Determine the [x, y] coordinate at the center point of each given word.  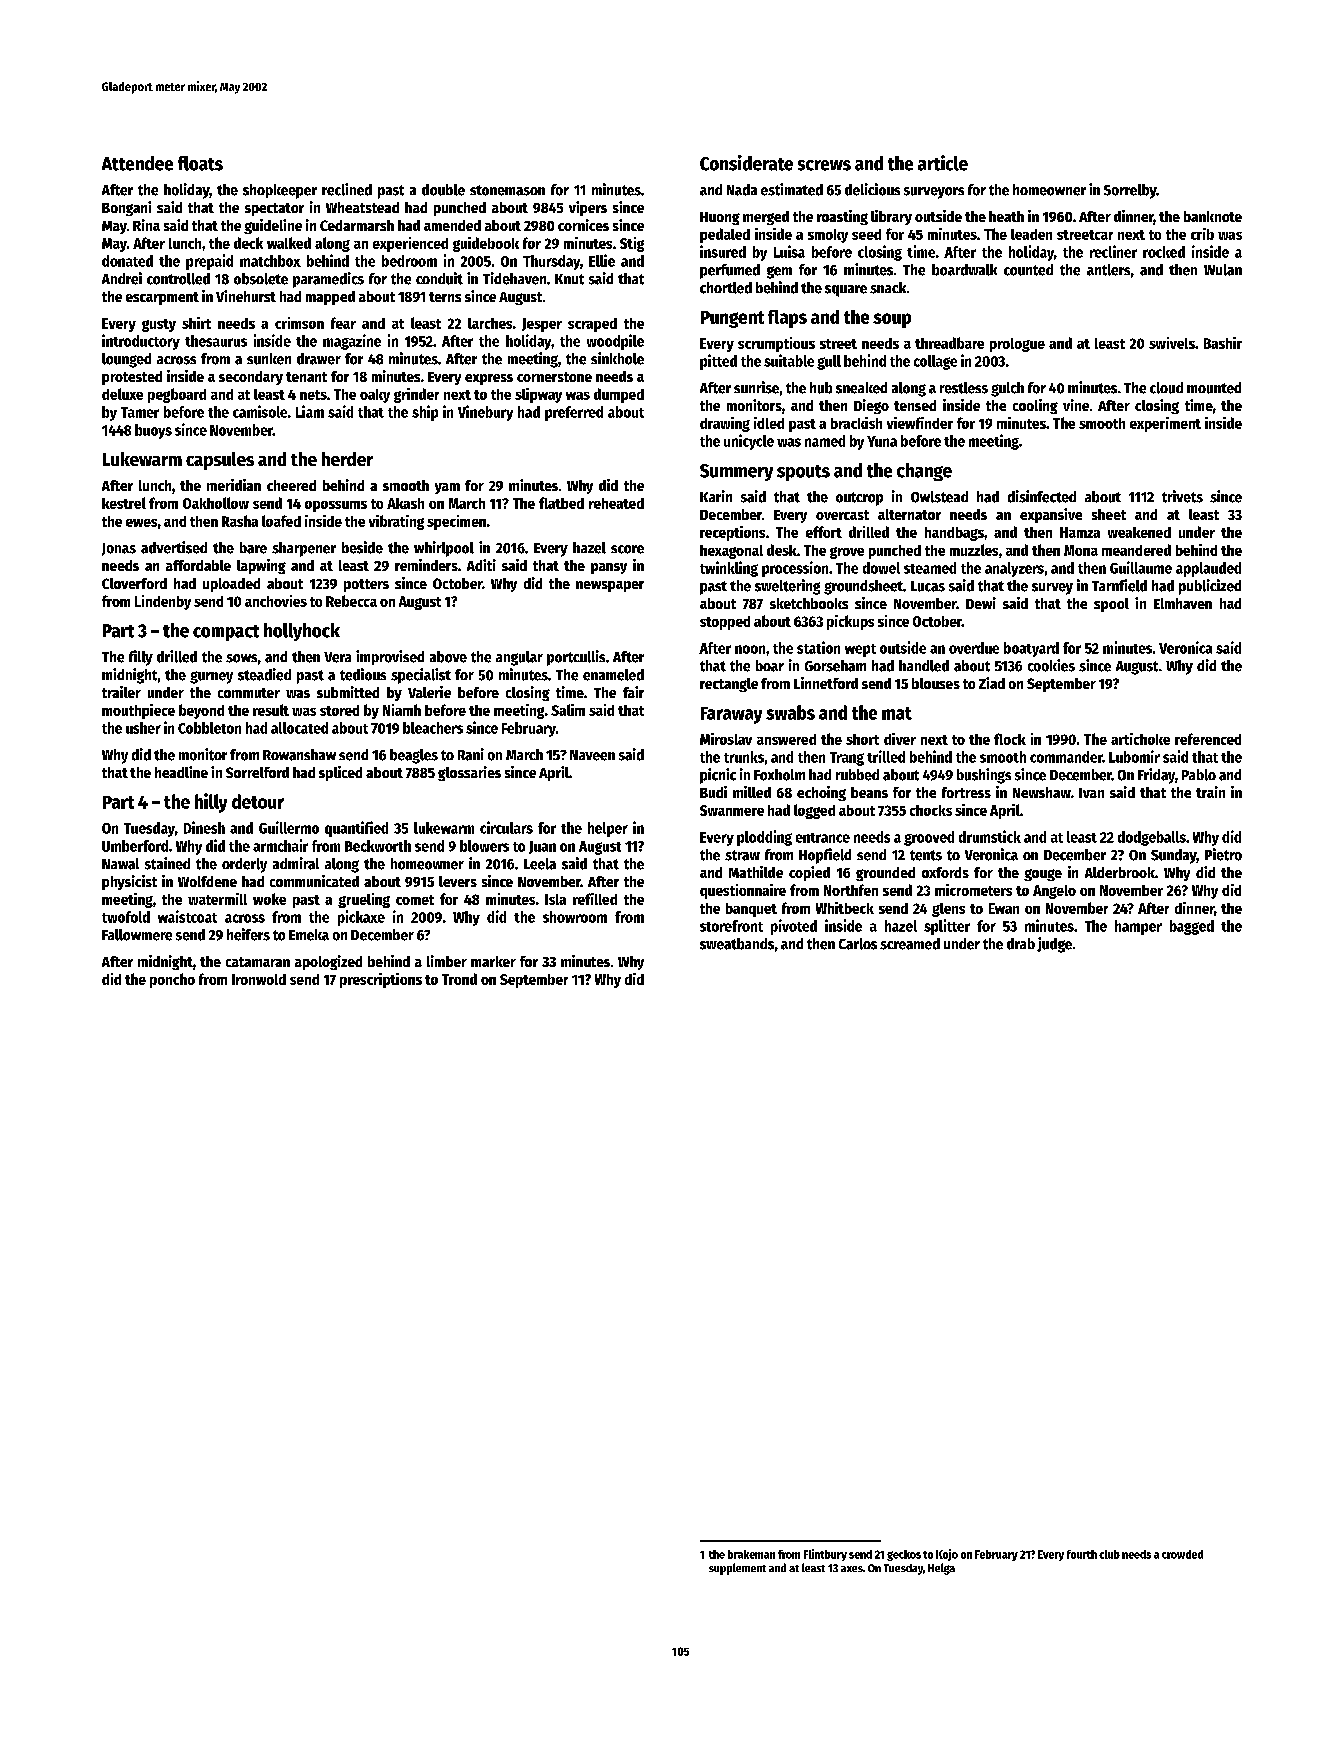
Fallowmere [137, 935]
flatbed [561, 503]
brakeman [751, 1554]
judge [1054, 945]
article [943, 163]
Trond [459, 979]
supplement [737, 1569]
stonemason [507, 190]
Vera [337, 657]
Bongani [126, 208]
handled [924, 666]
